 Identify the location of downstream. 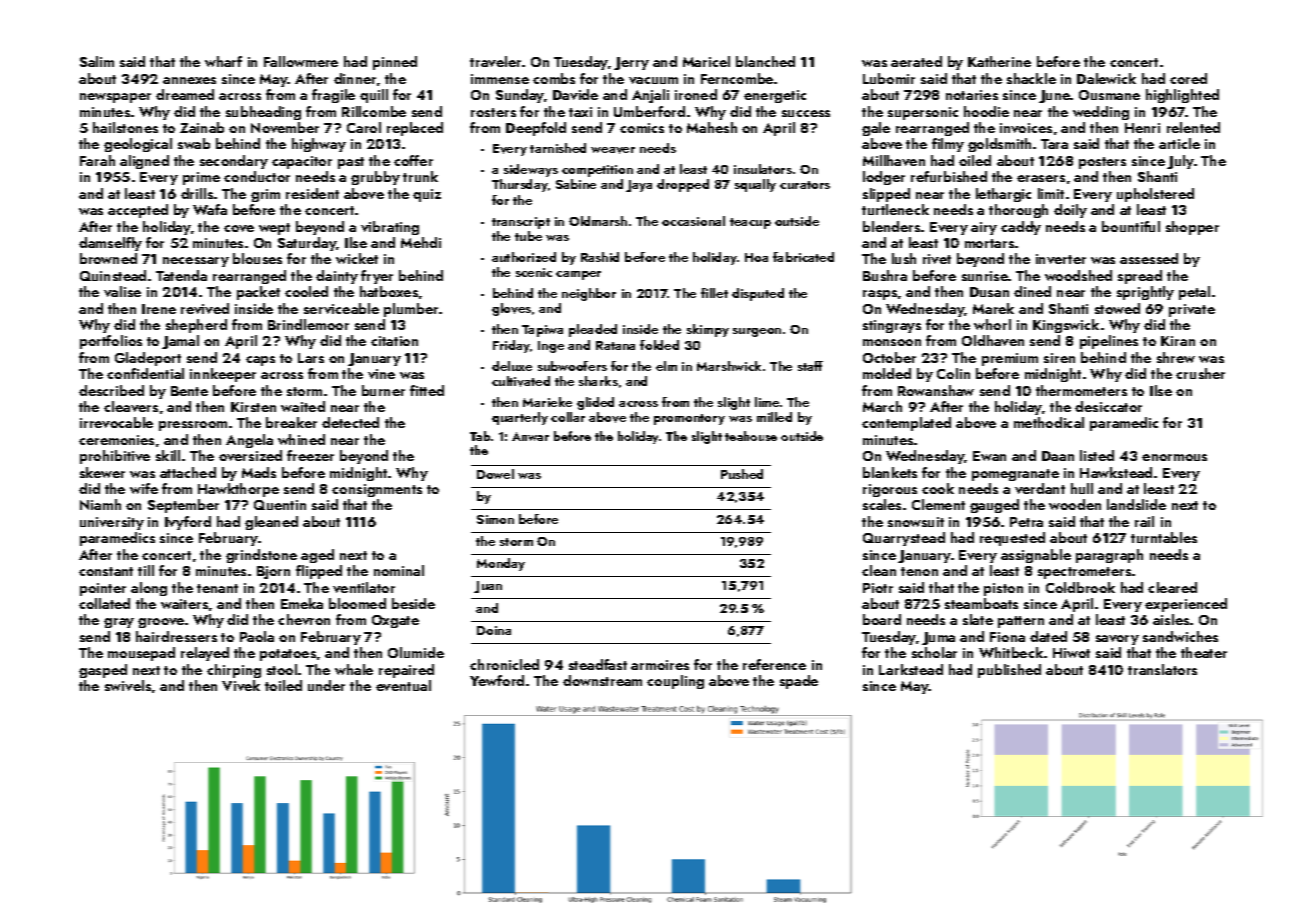
(602, 680).
